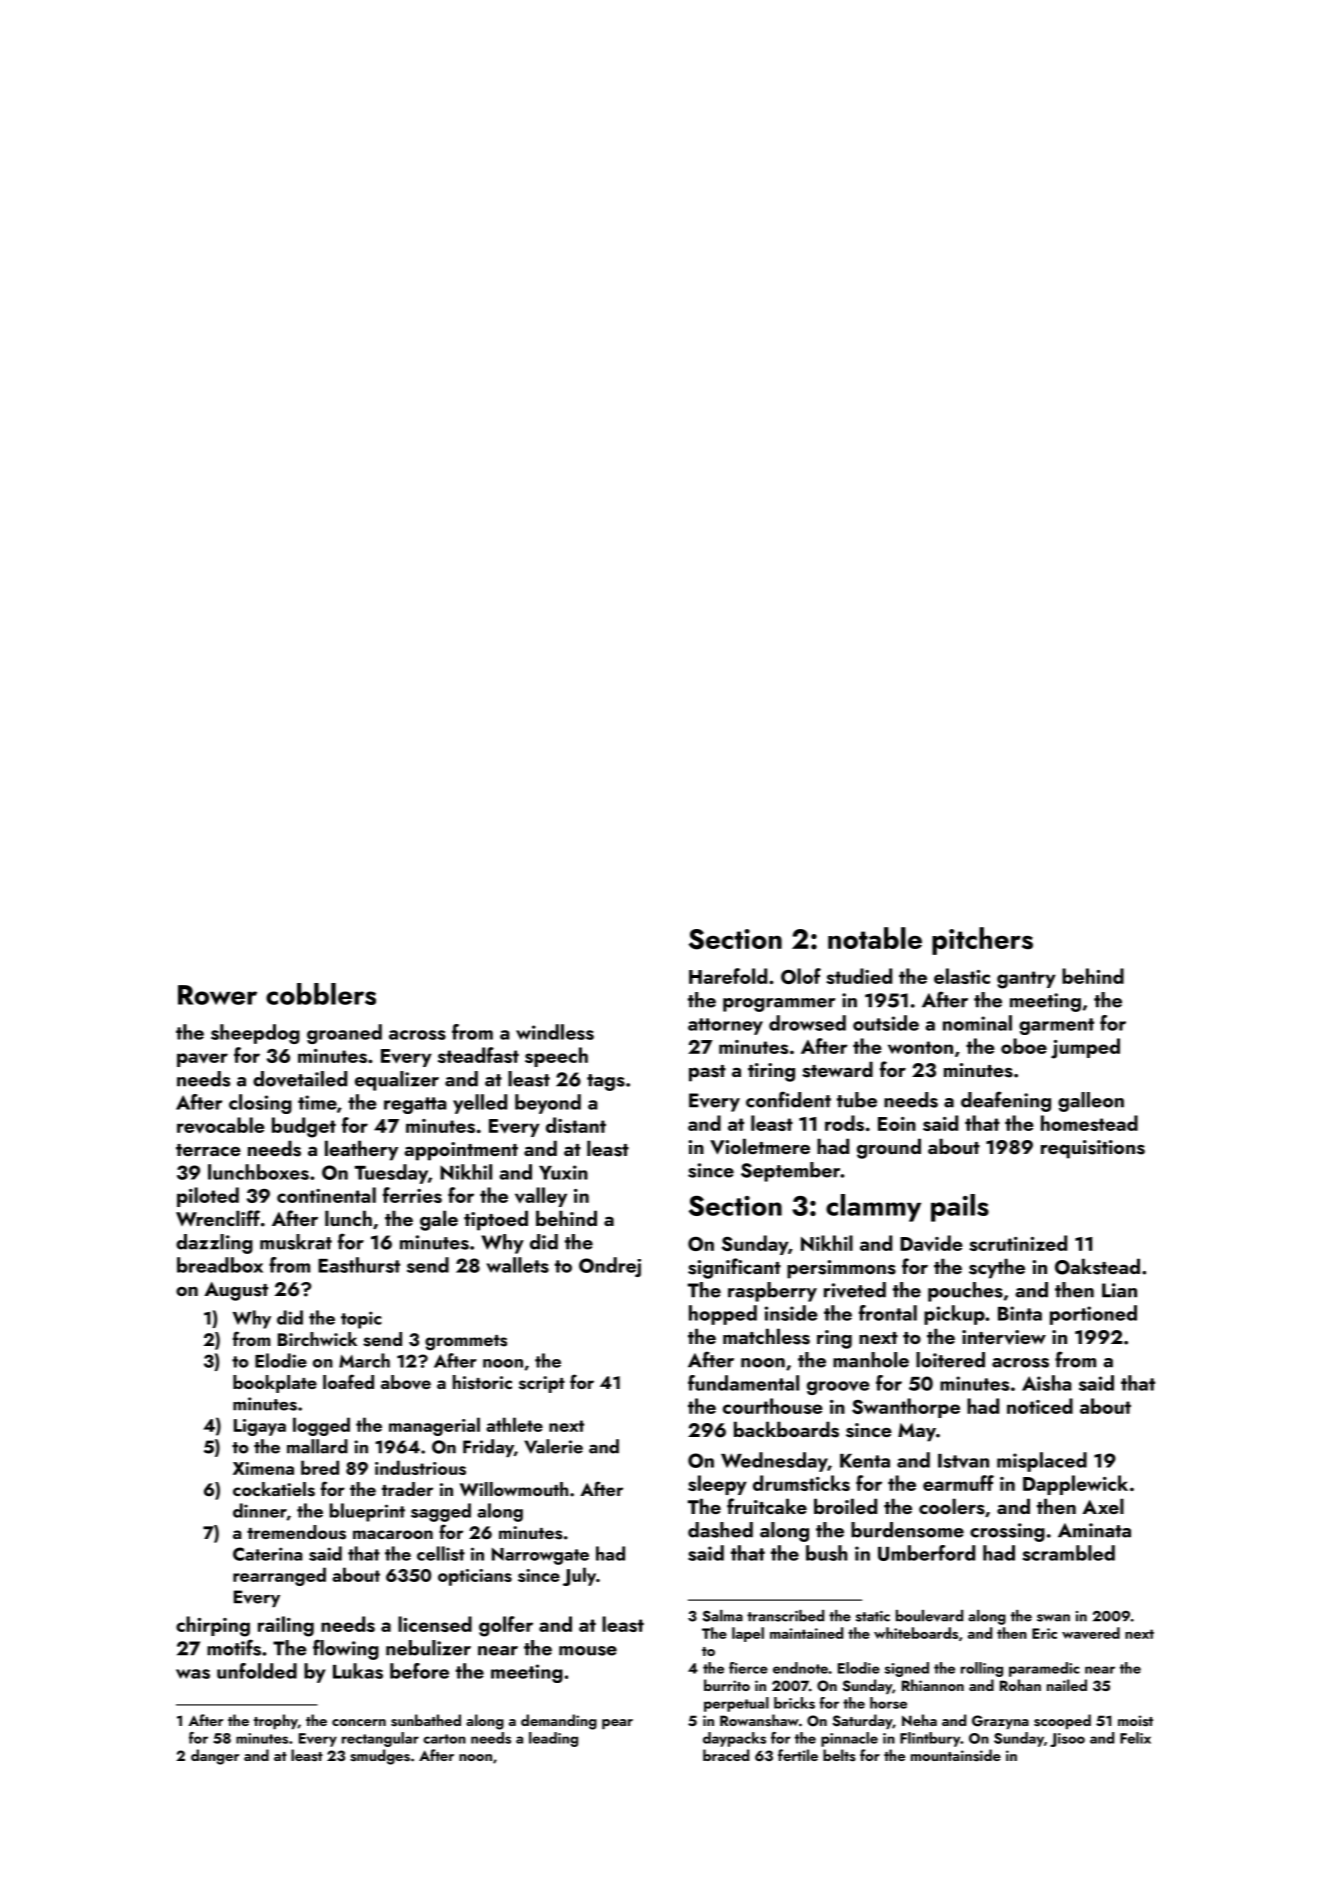 This screenshot has width=1332, height=1884. I want to click on smudges, so click(380, 1757).
